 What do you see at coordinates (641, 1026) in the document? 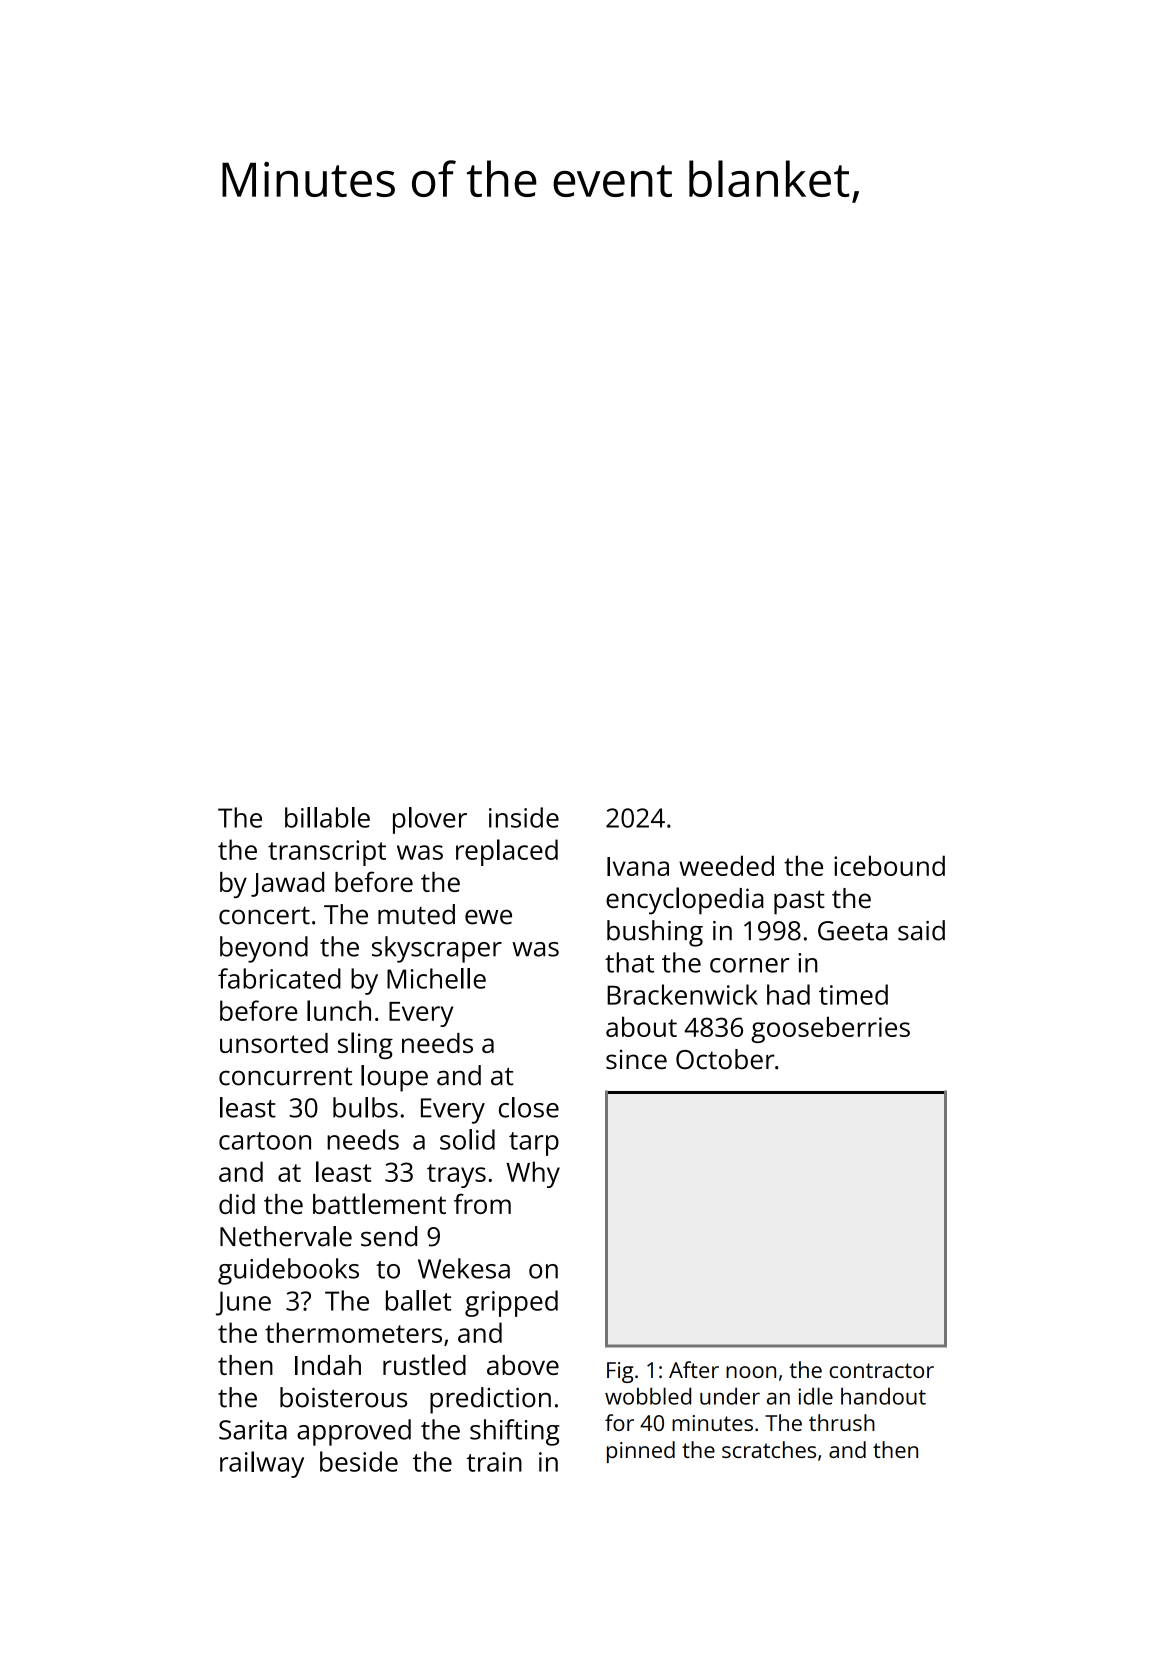
I see `about` at bounding box center [641, 1026].
